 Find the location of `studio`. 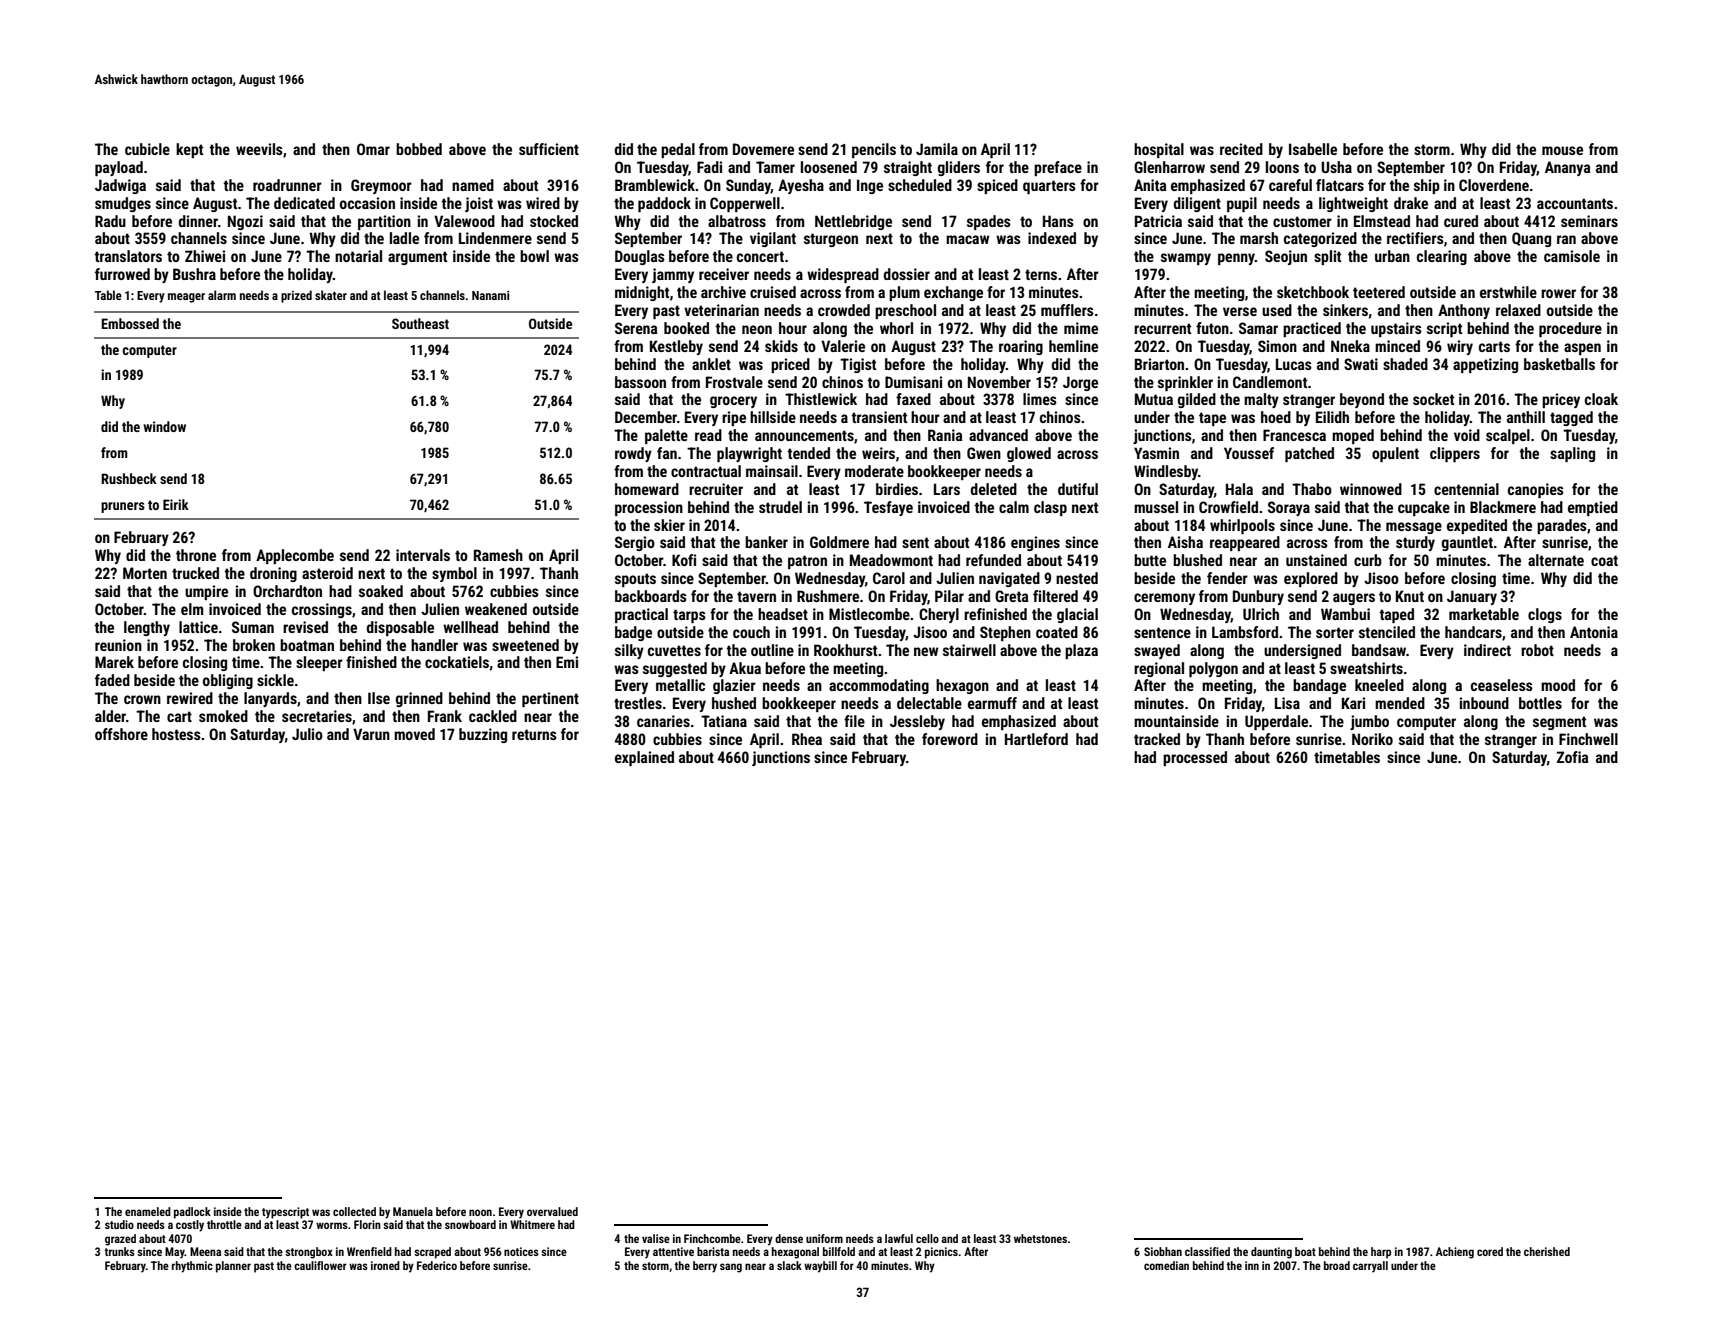

studio is located at coordinates (119, 1224).
